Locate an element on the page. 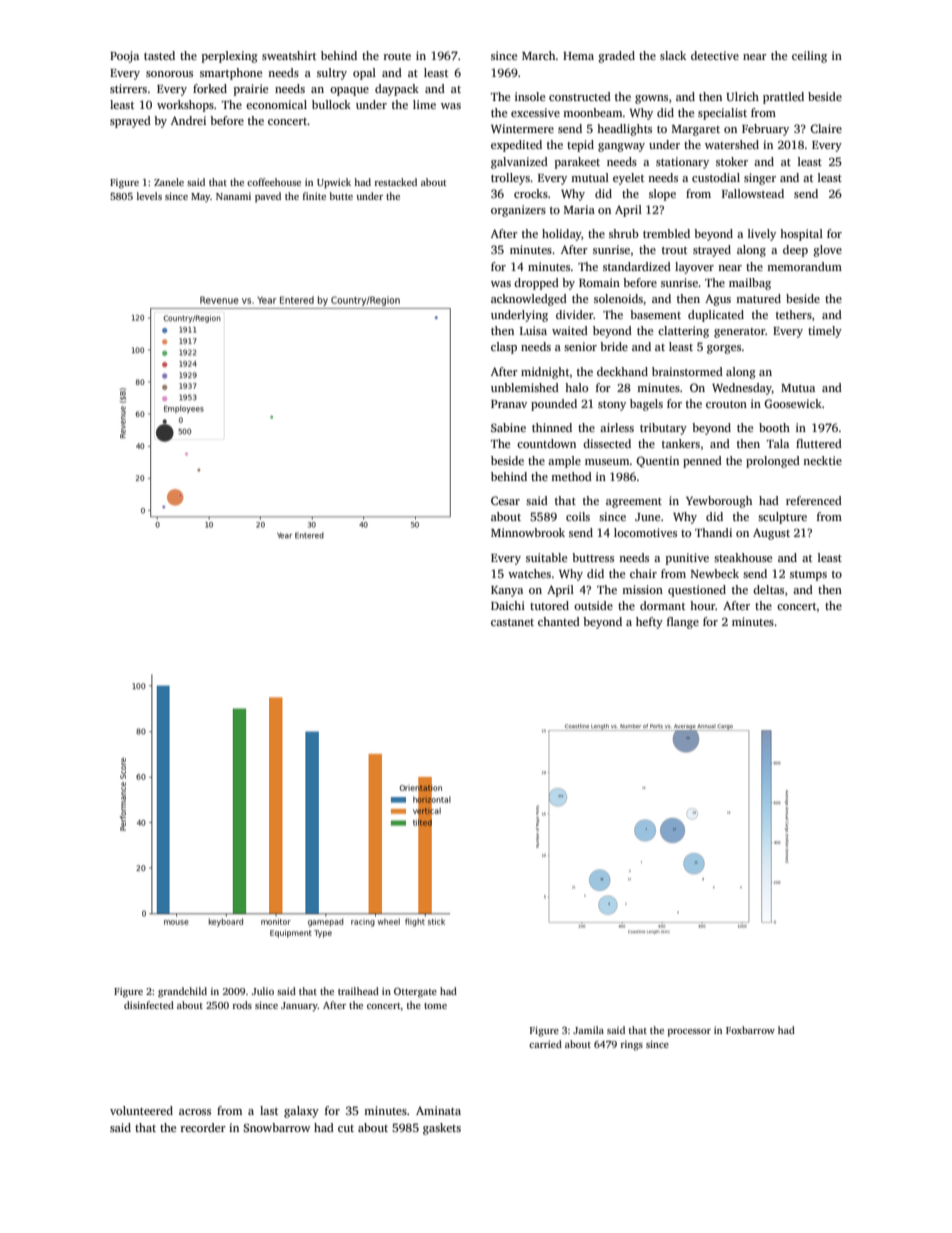  fluttered is located at coordinates (819, 443).
